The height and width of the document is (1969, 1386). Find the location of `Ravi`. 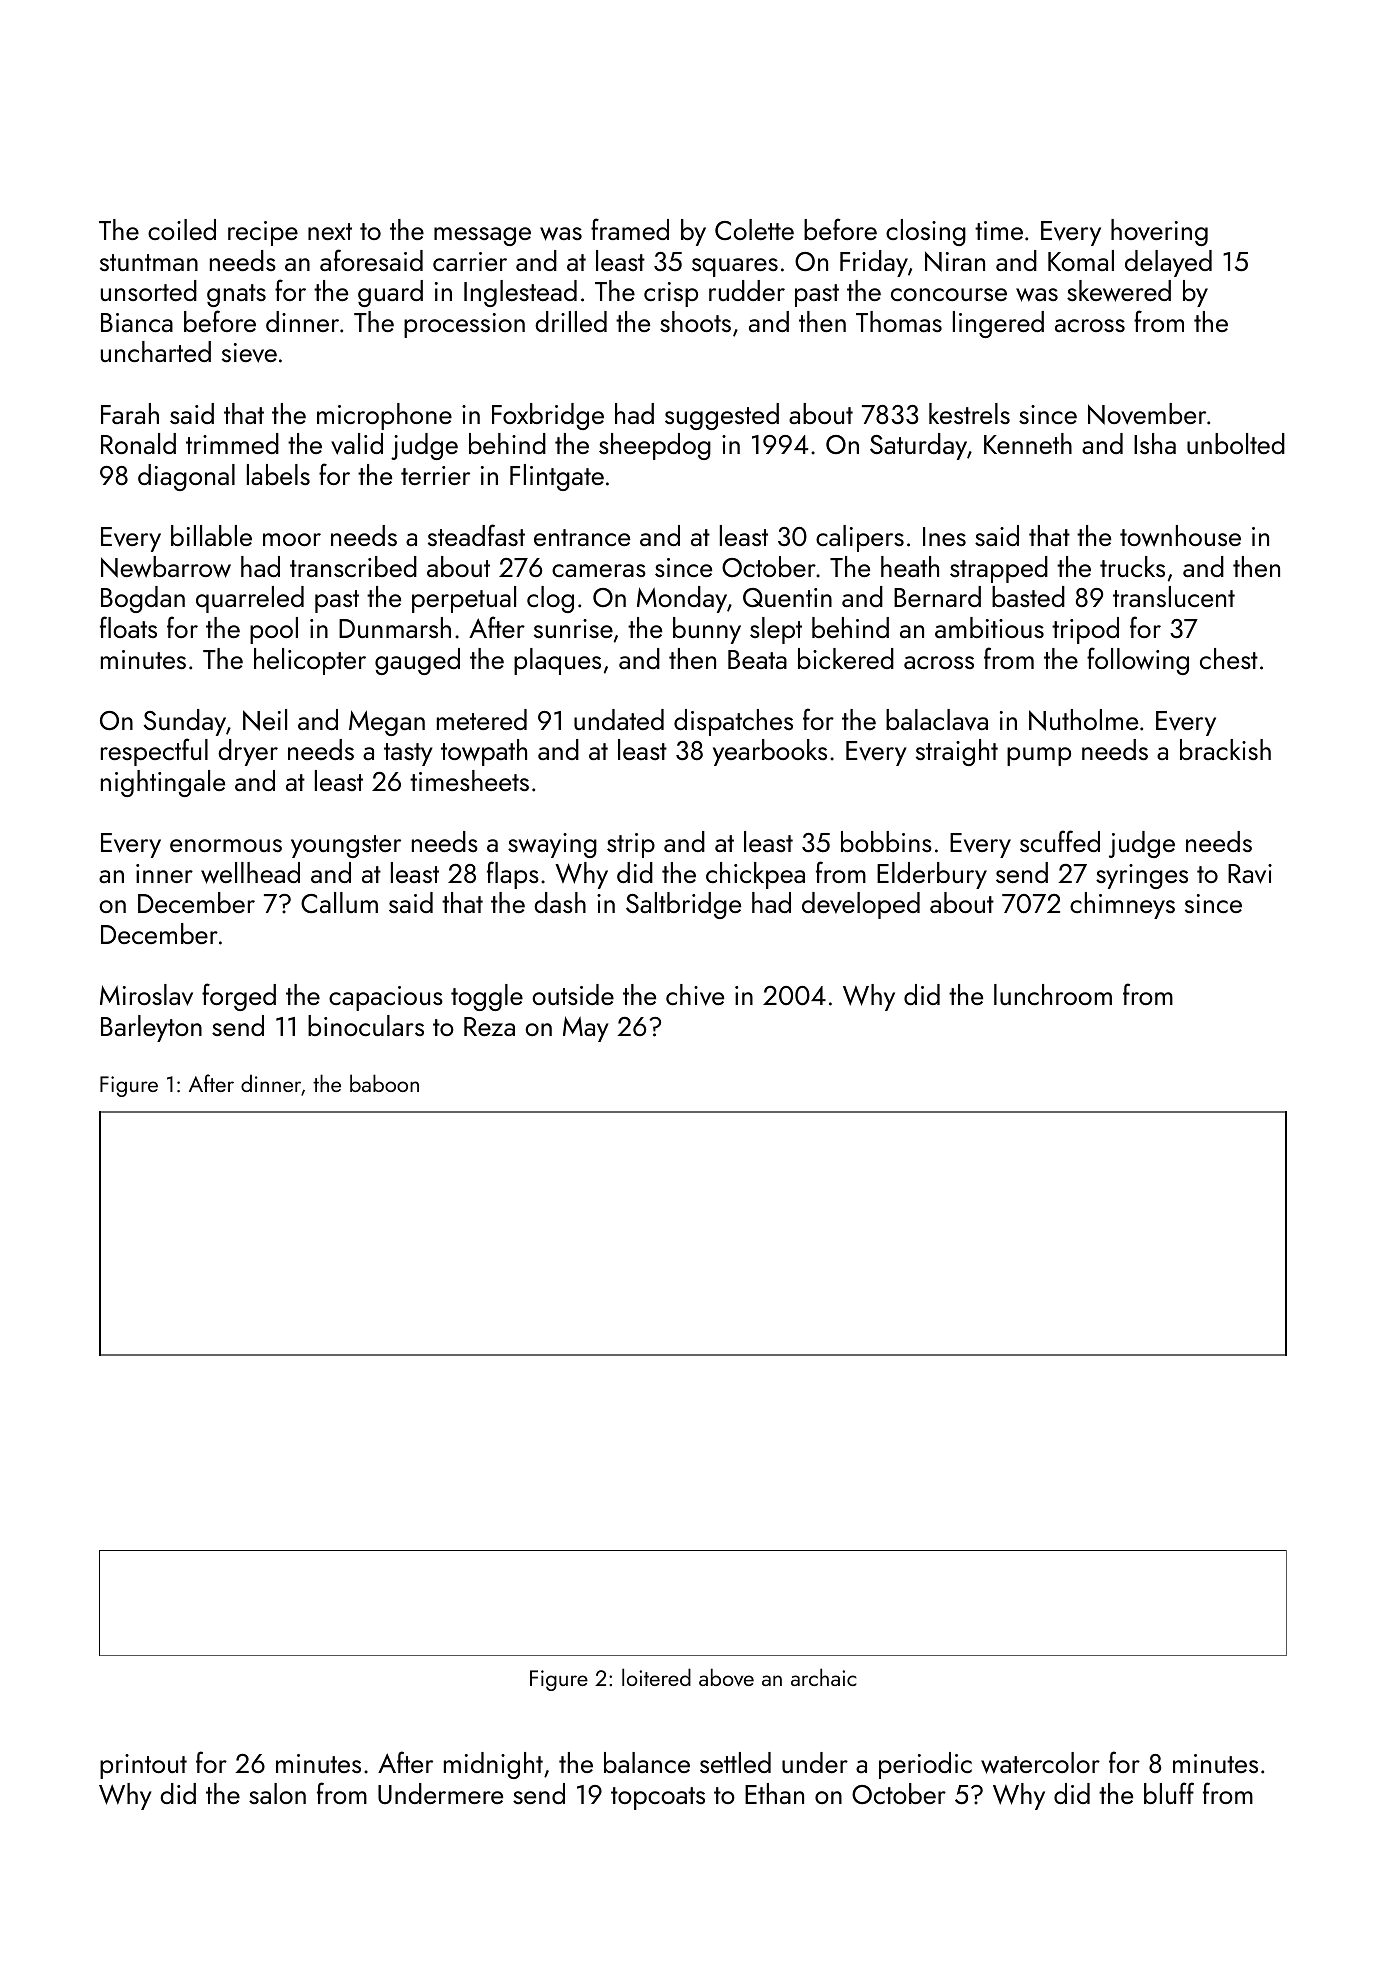

Ravi is located at coordinates (1250, 874).
